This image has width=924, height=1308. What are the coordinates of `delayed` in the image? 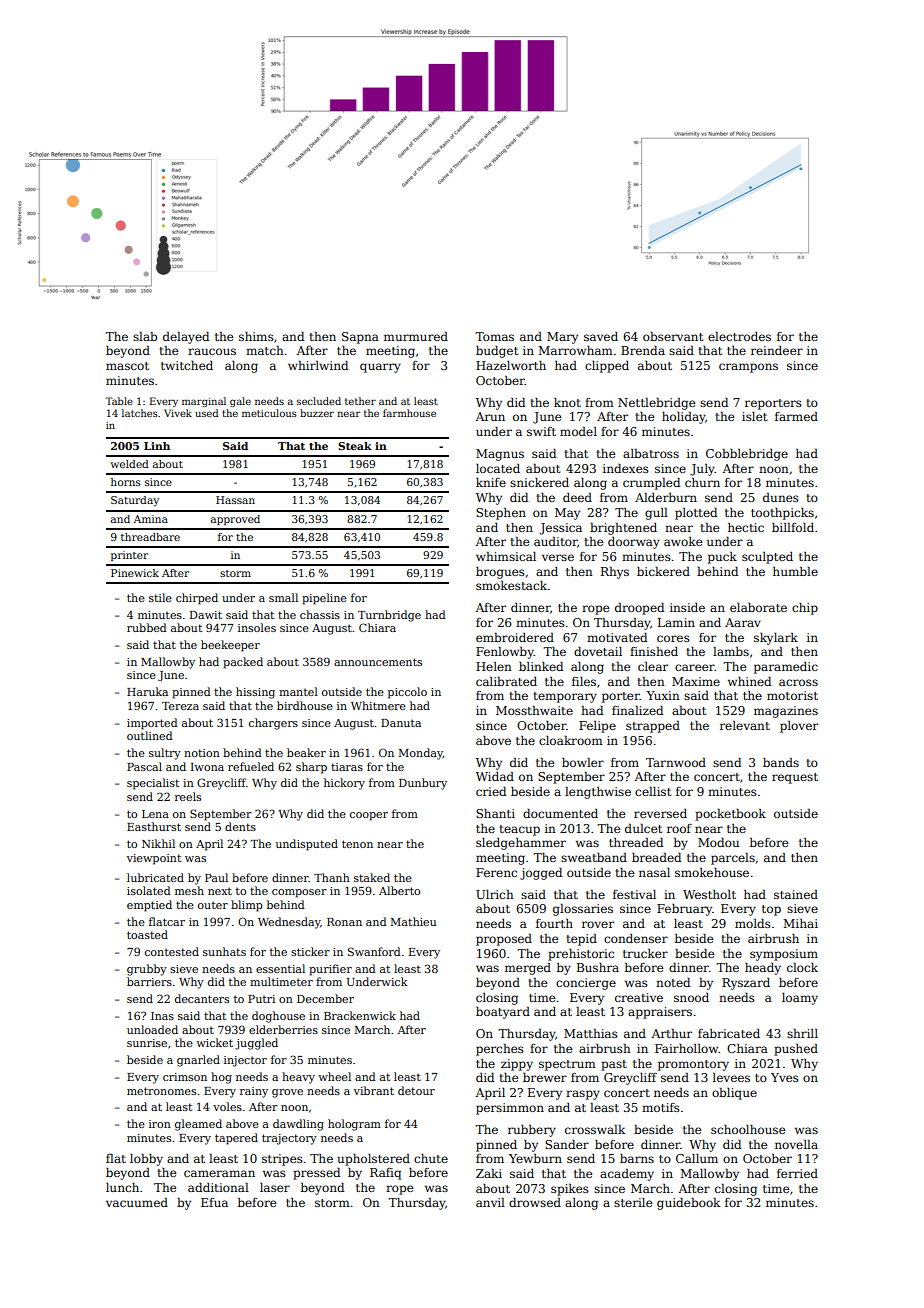 It's located at (186, 338).
